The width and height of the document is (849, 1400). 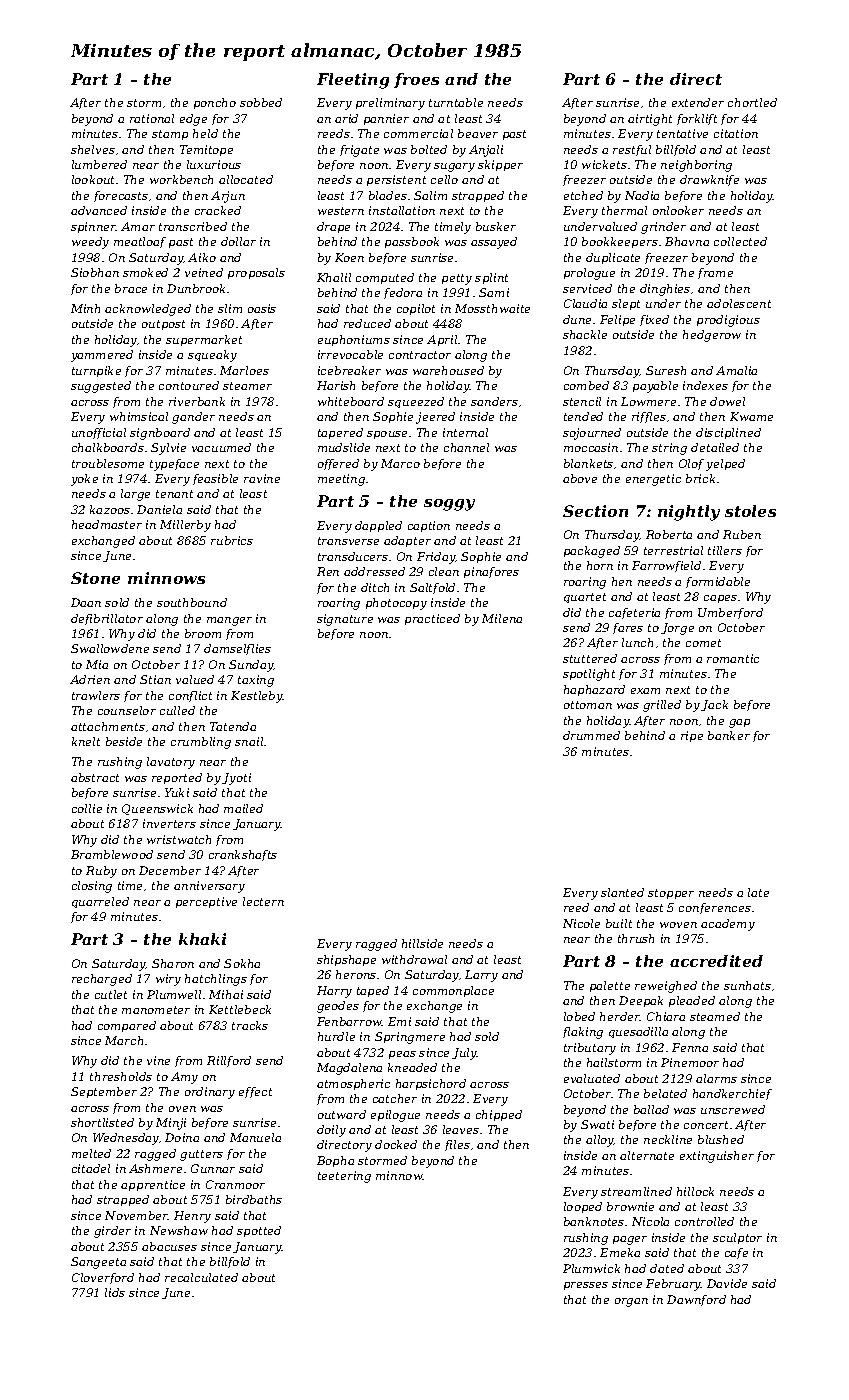 What do you see at coordinates (346, 960) in the document?
I see `shipshape` at bounding box center [346, 960].
